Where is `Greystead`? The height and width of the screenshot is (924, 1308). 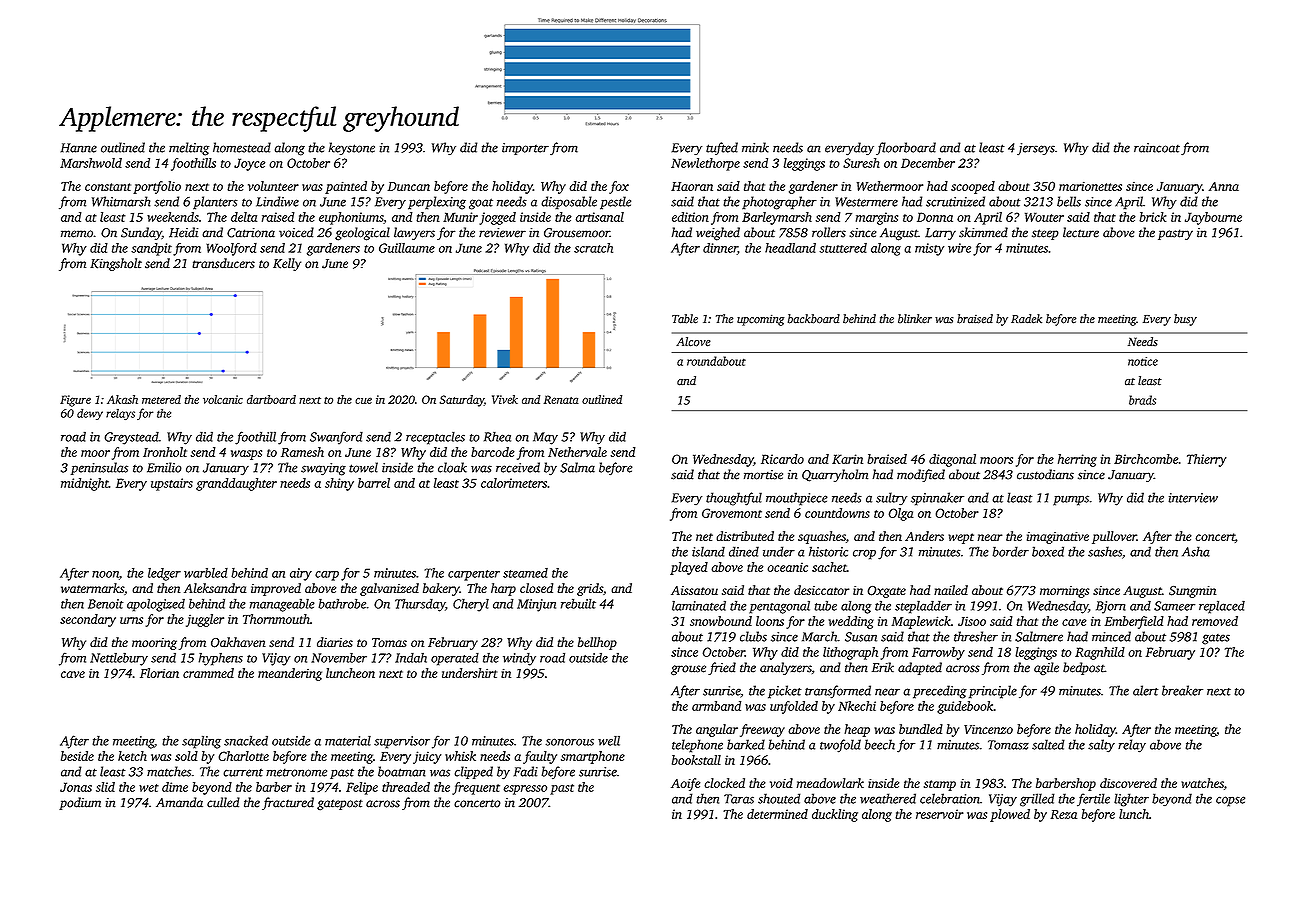
Greystead is located at coordinates (131, 438).
